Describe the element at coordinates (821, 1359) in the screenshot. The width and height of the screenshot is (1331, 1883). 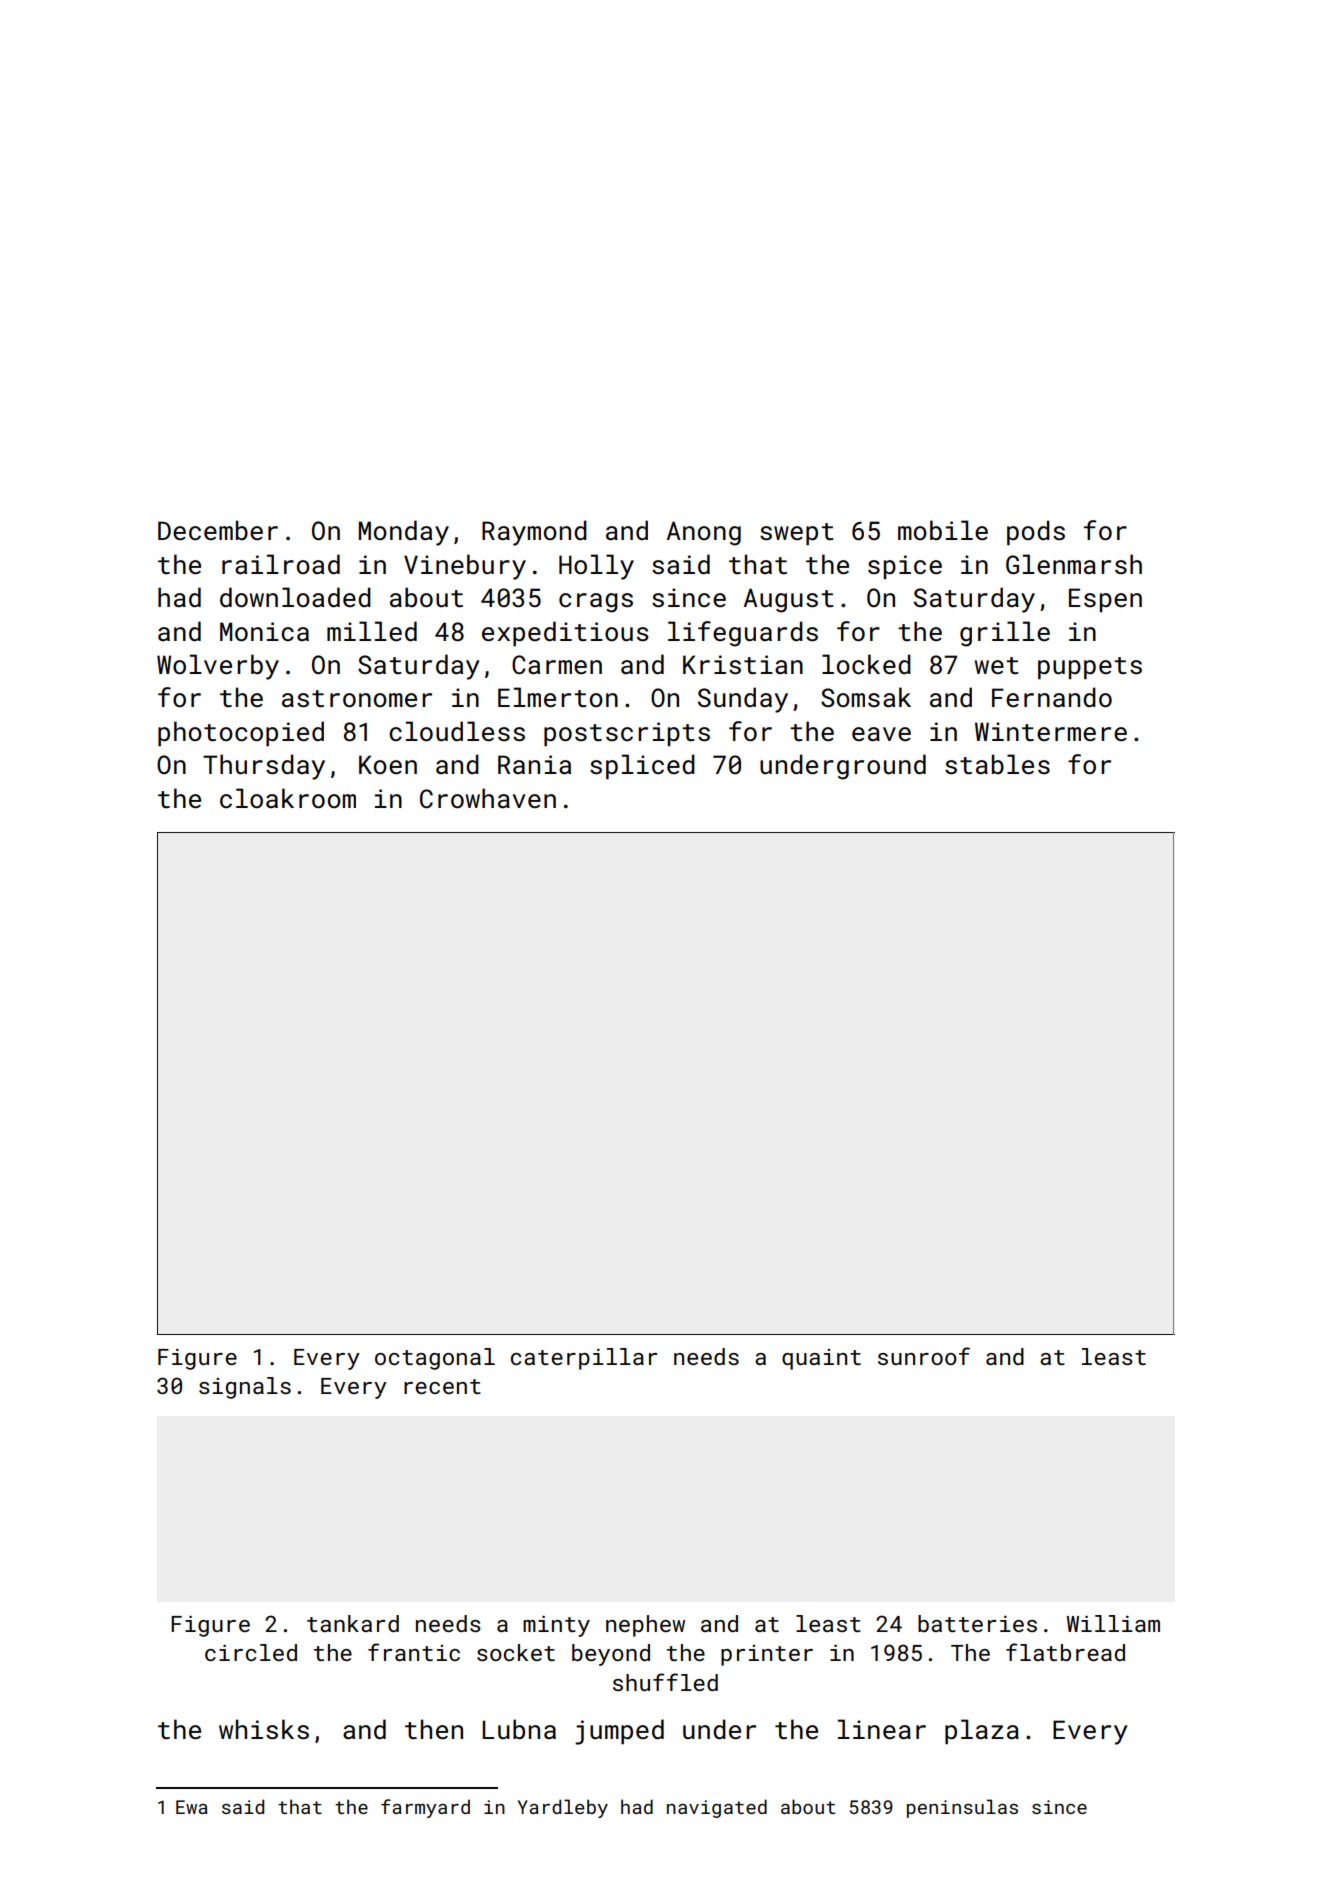
I see `quaint` at that location.
